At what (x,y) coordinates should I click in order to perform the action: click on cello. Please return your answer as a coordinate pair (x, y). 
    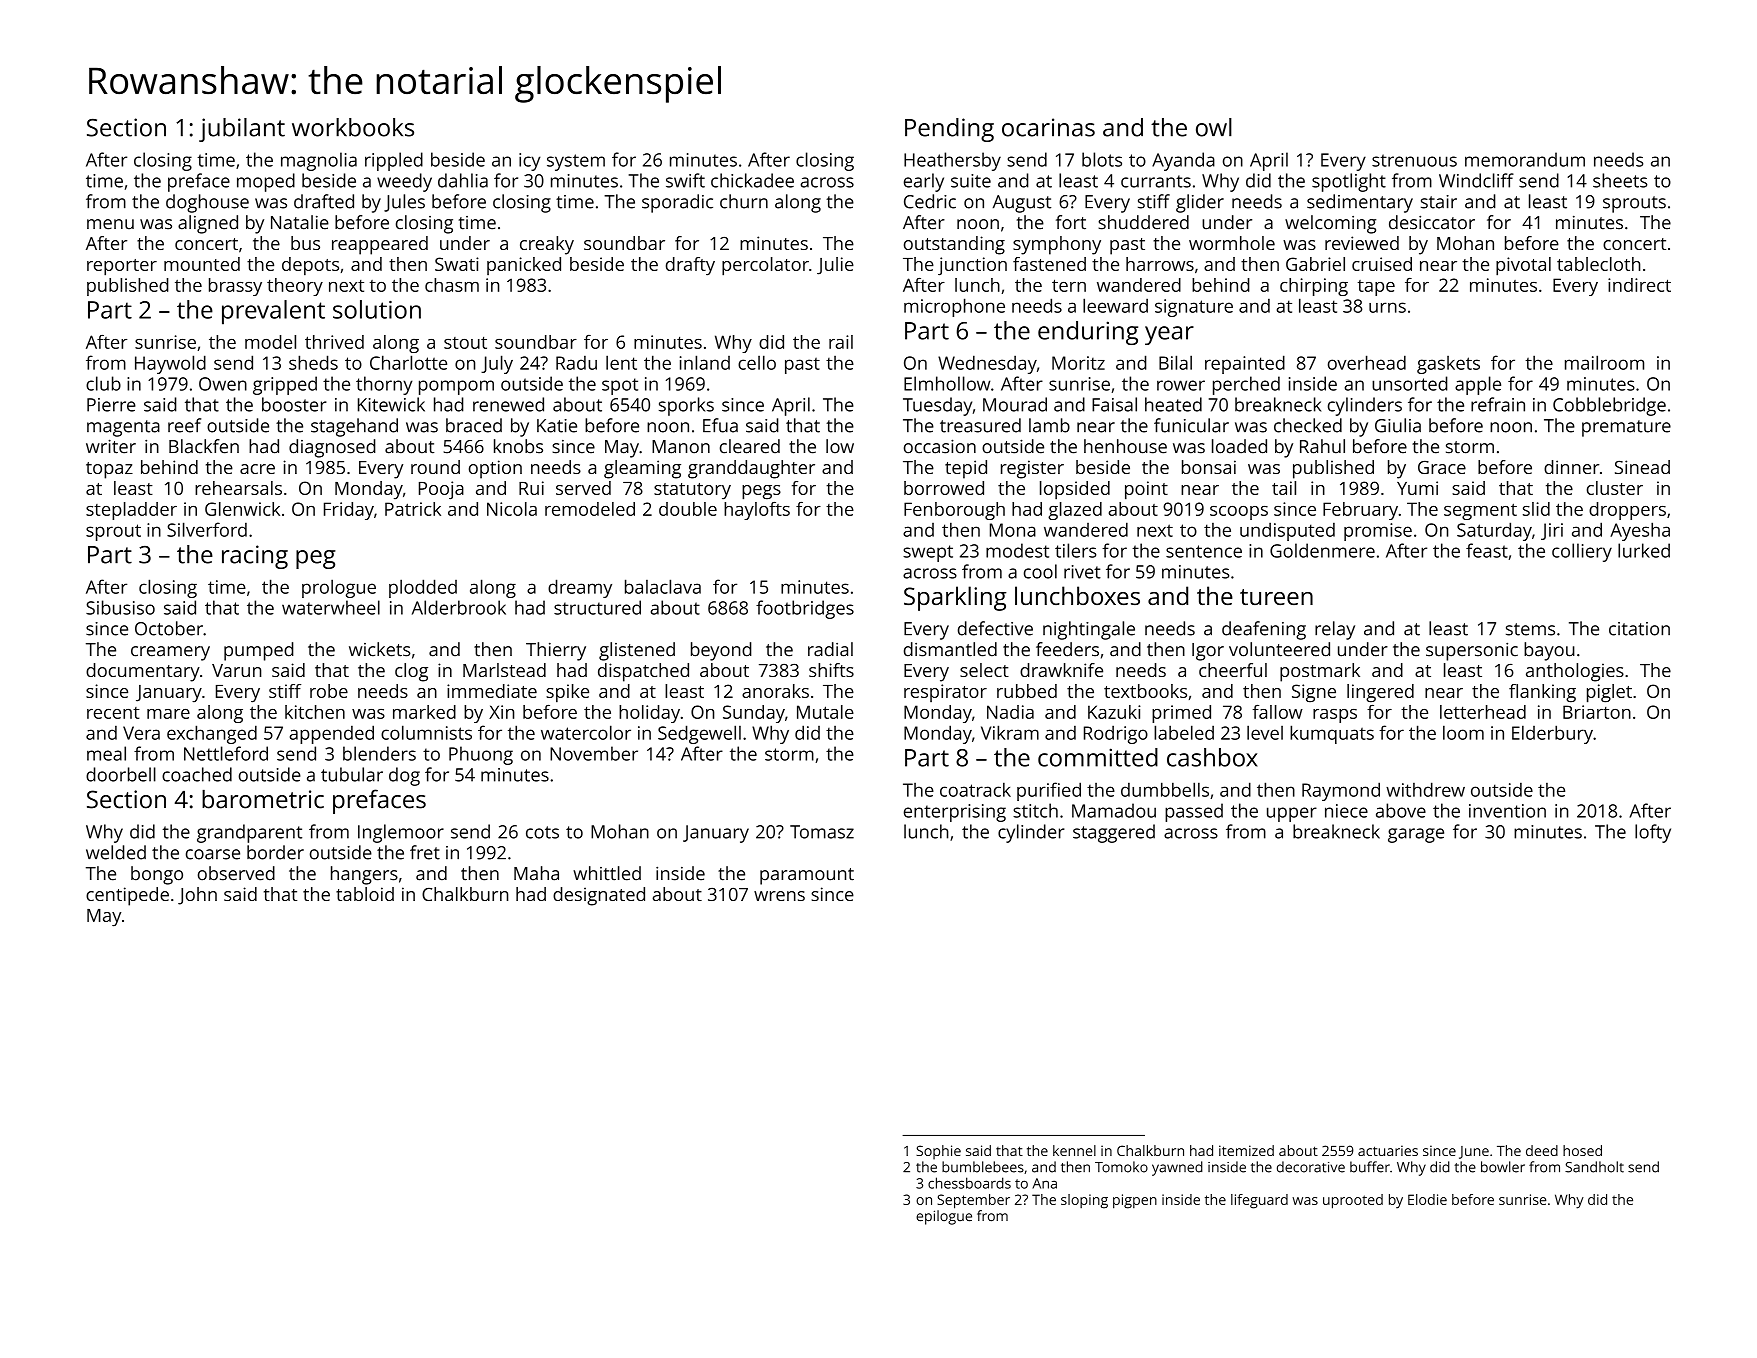
    Looking at the image, I should click on (757, 362).
